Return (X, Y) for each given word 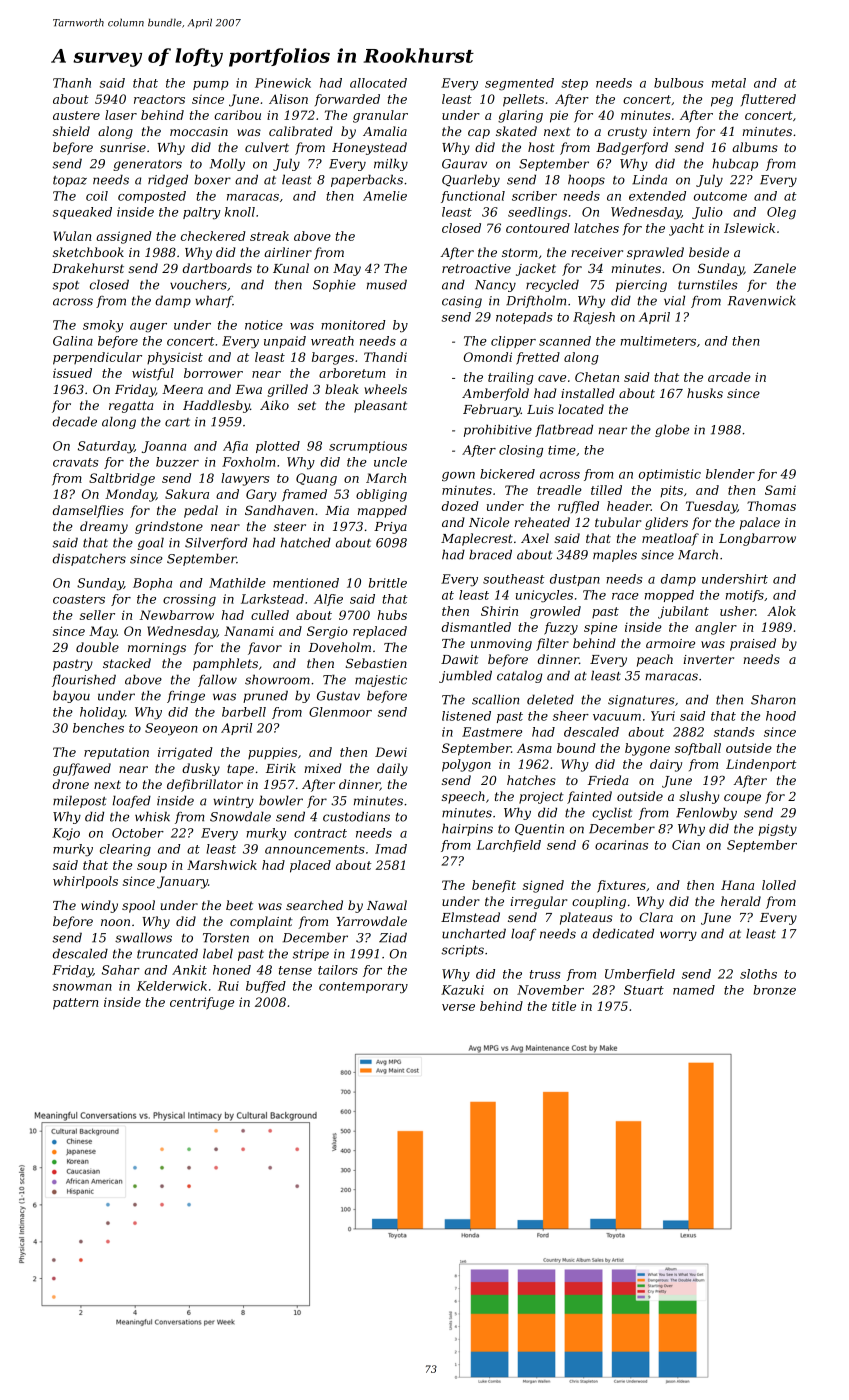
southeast (514, 579)
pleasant (380, 406)
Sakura (187, 494)
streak (269, 236)
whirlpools (85, 882)
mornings (157, 649)
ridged (168, 181)
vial (674, 301)
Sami (780, 490)
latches (596, 228)
